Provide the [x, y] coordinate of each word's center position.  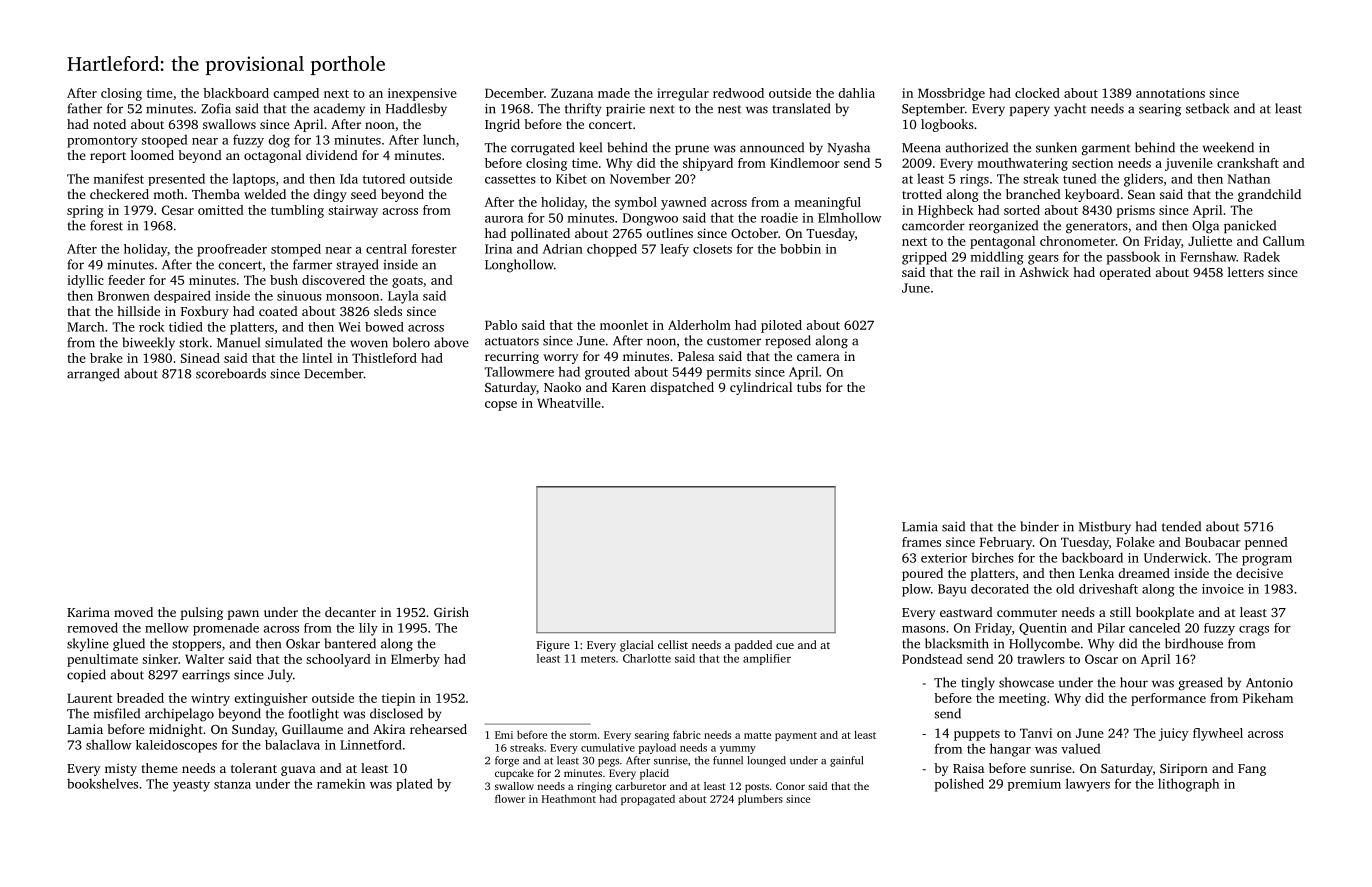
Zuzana [572, 93]
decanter [350, 612]
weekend [1228, 147]
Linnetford [371, 745]
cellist [673, 644]
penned [1266, 543]
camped [296, 94]
